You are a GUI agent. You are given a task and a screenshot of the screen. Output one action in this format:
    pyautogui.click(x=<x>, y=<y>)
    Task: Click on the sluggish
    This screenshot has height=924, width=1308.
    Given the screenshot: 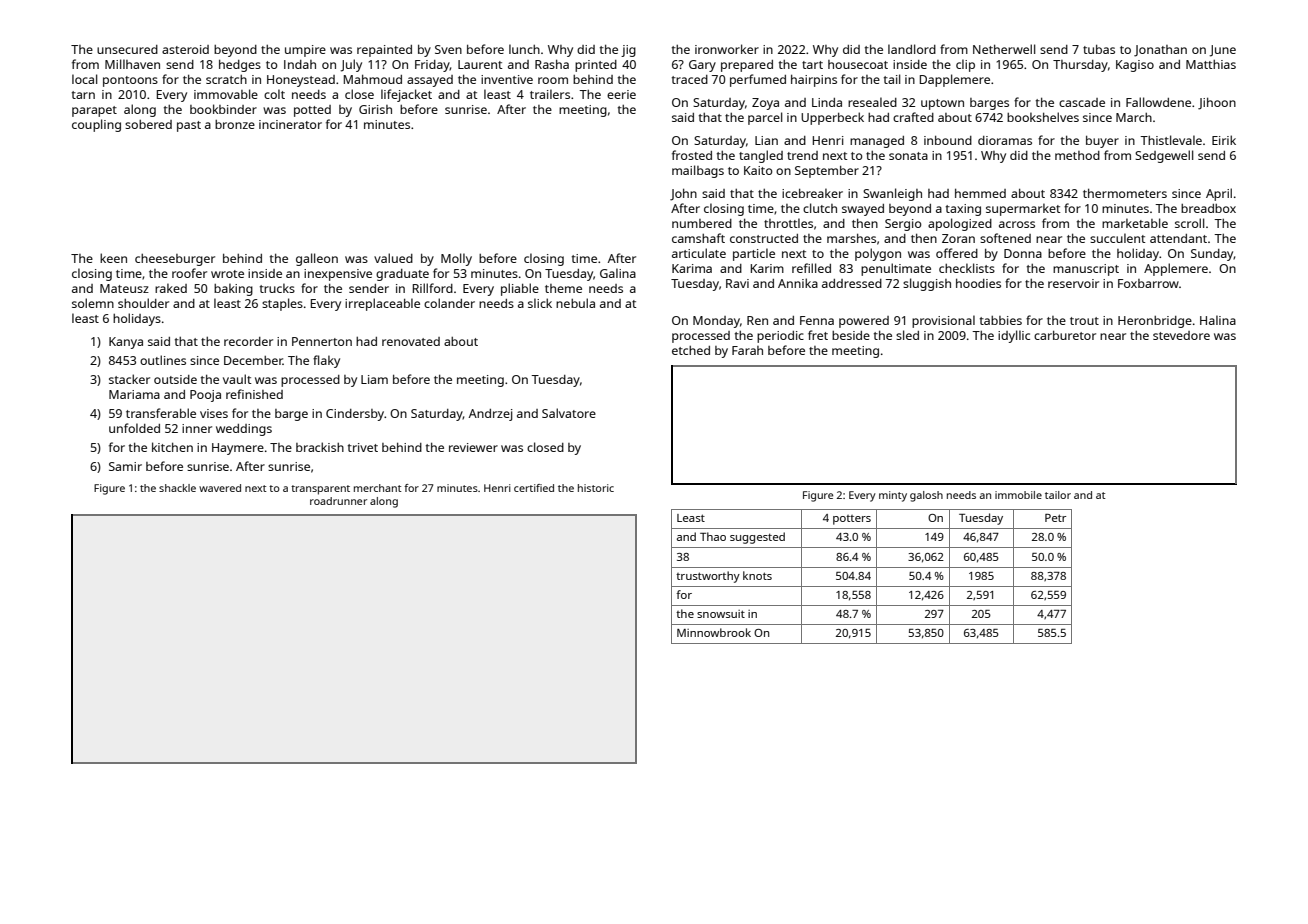 What is the action you would take?
    pyautogui.click(x=927, y=284)
